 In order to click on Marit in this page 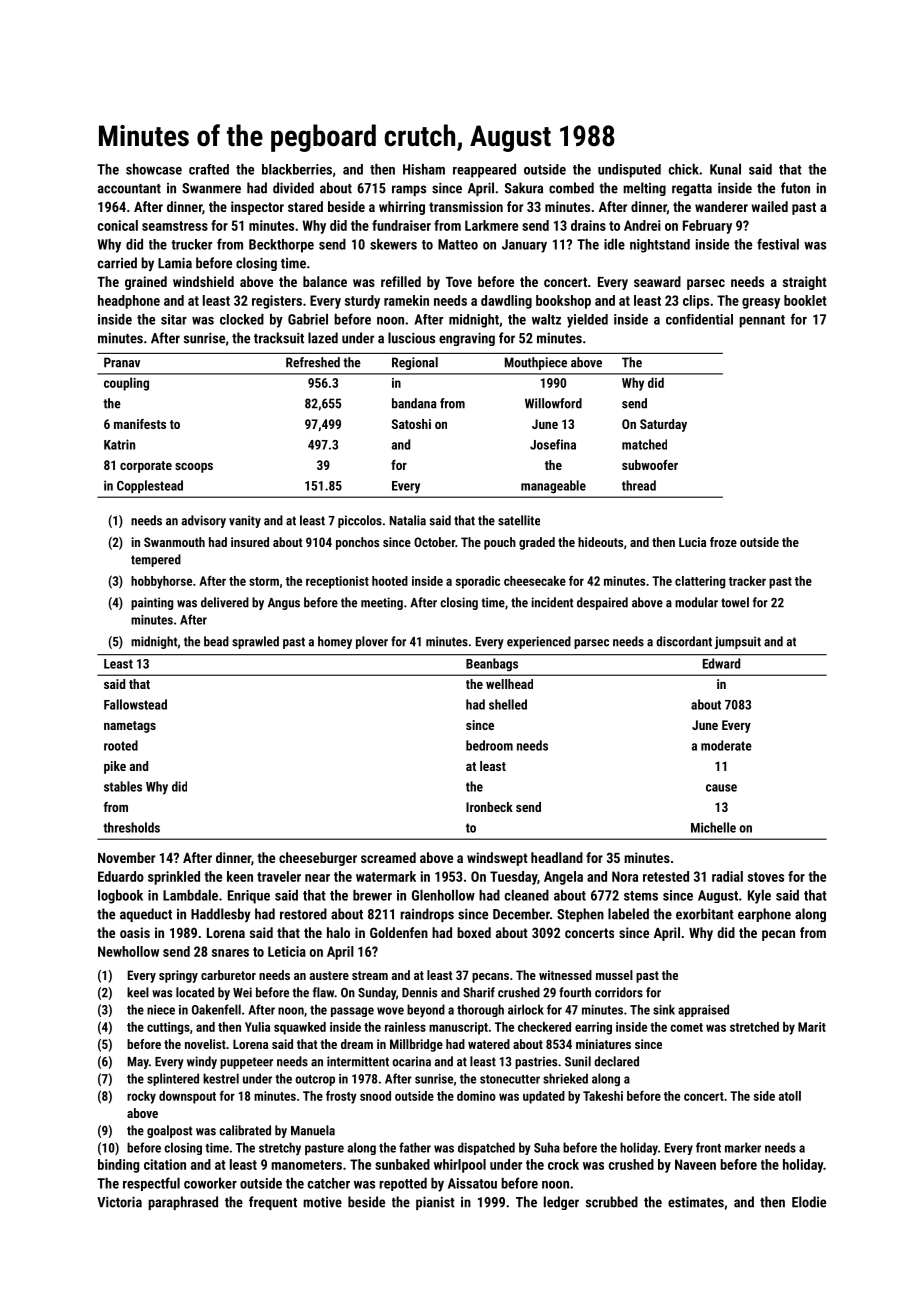, I will do `click(812, 1027)`.
